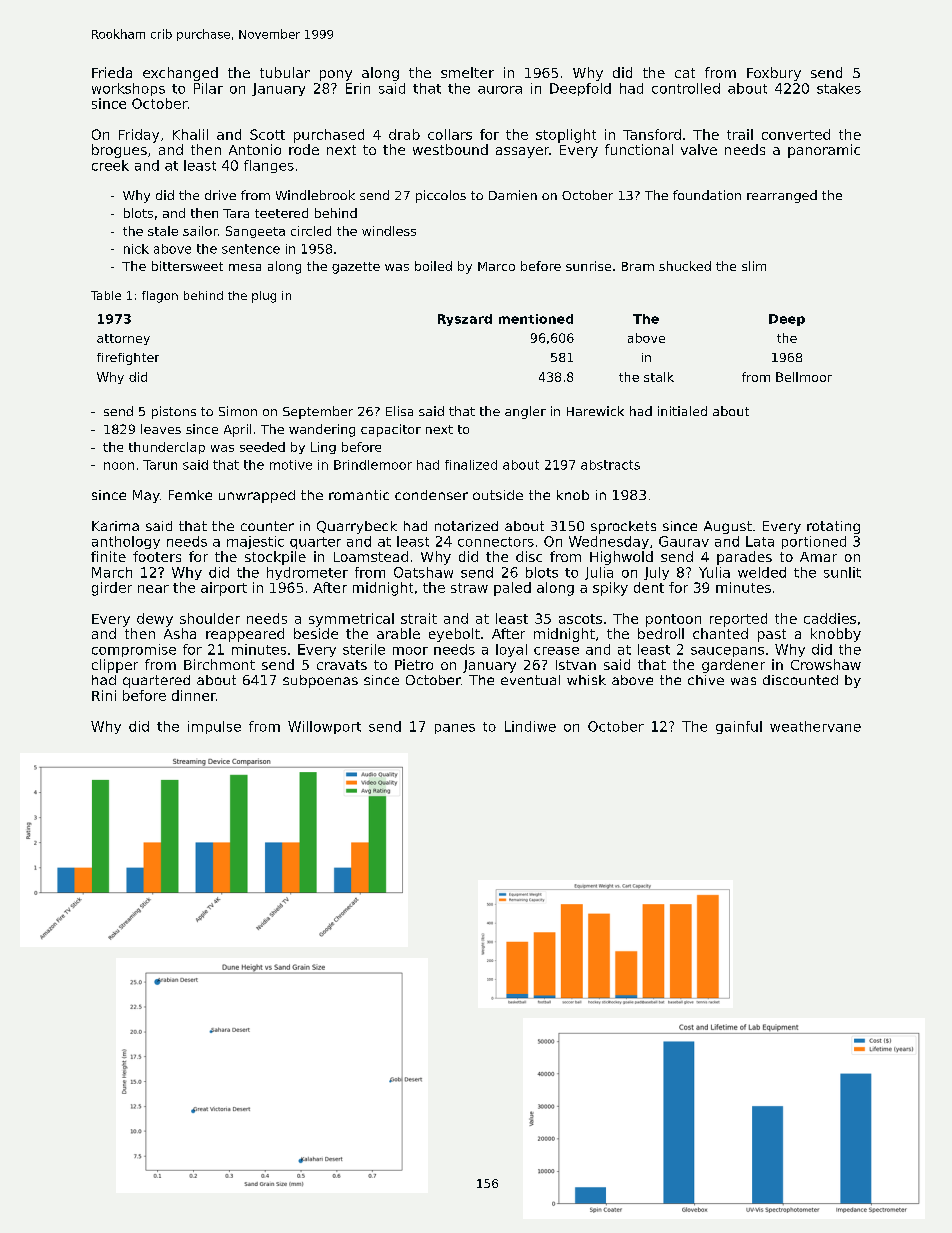 Image resolution: width=952 pixels, height=1233 pixels. What do you see at coordinates (707, 195) in the document?
I see `foundation` at bounding box center [707, 195].
